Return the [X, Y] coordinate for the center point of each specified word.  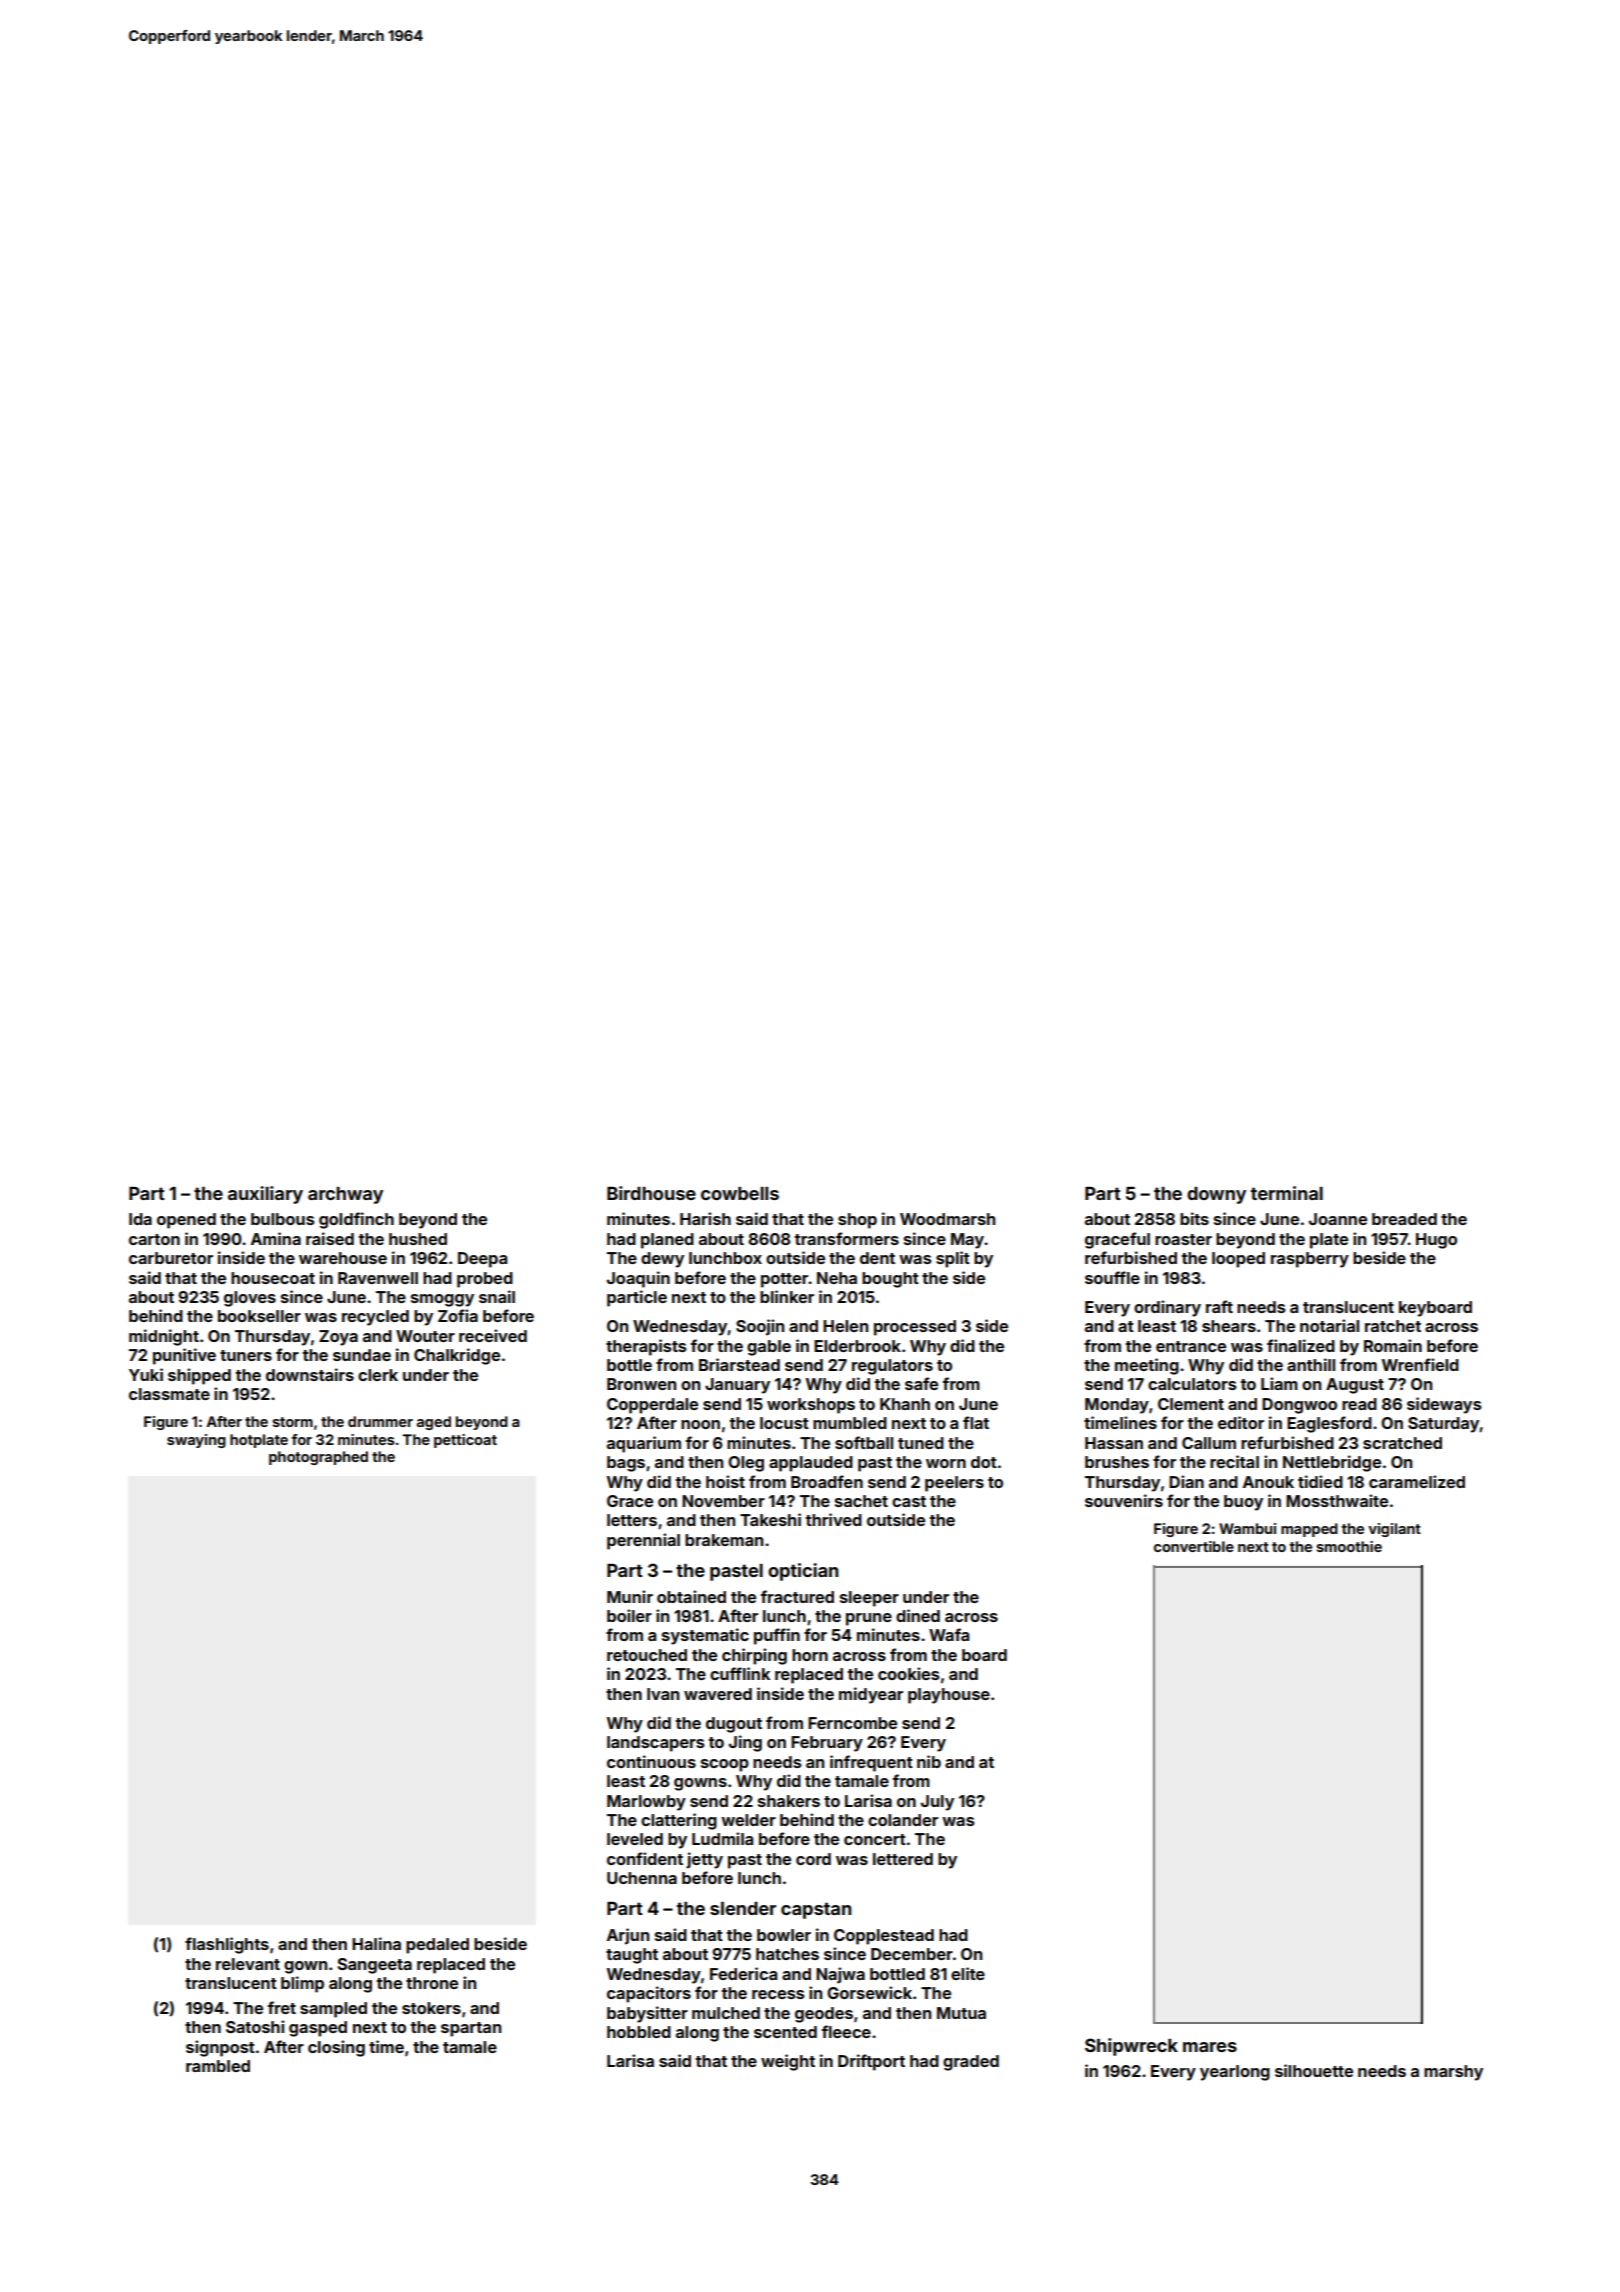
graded [971, 2063]
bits [1194, 1218]
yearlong [1235, 2073]
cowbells [740, 1193]
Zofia [458, 1315]
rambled [218, 2066]
